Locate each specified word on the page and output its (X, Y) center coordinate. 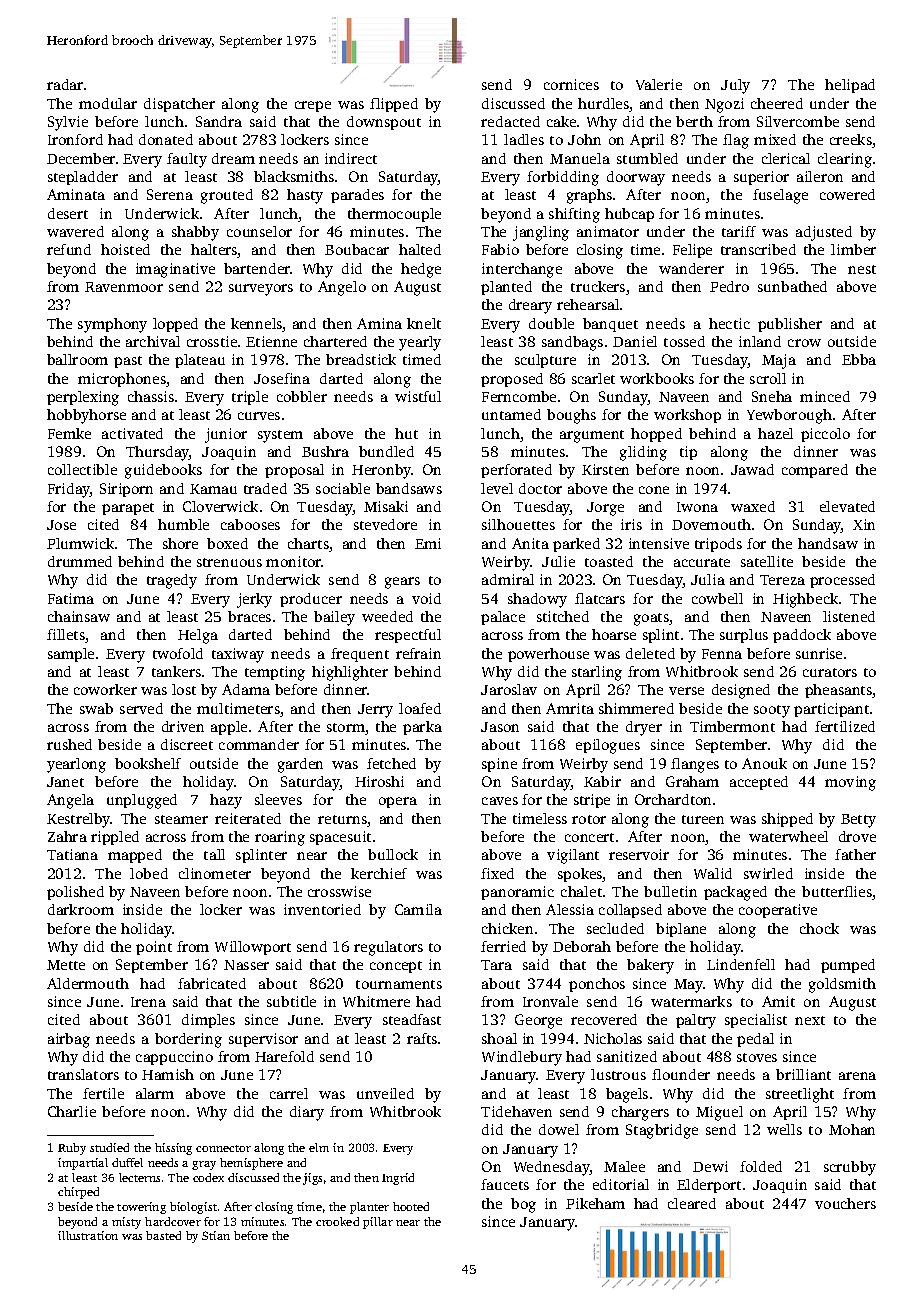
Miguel (719, 1113)
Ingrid (398, 1179)
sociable (343, 488)
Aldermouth (88, 983)
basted (163, 1235)
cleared (692, 1203)
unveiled (385, 1093)
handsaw (828, 543)
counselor (259, 231)
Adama (246, 689)
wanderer (691, 268)
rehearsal (588, 304)
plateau (200, 361)
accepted (759, 783)
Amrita (570, 708)
